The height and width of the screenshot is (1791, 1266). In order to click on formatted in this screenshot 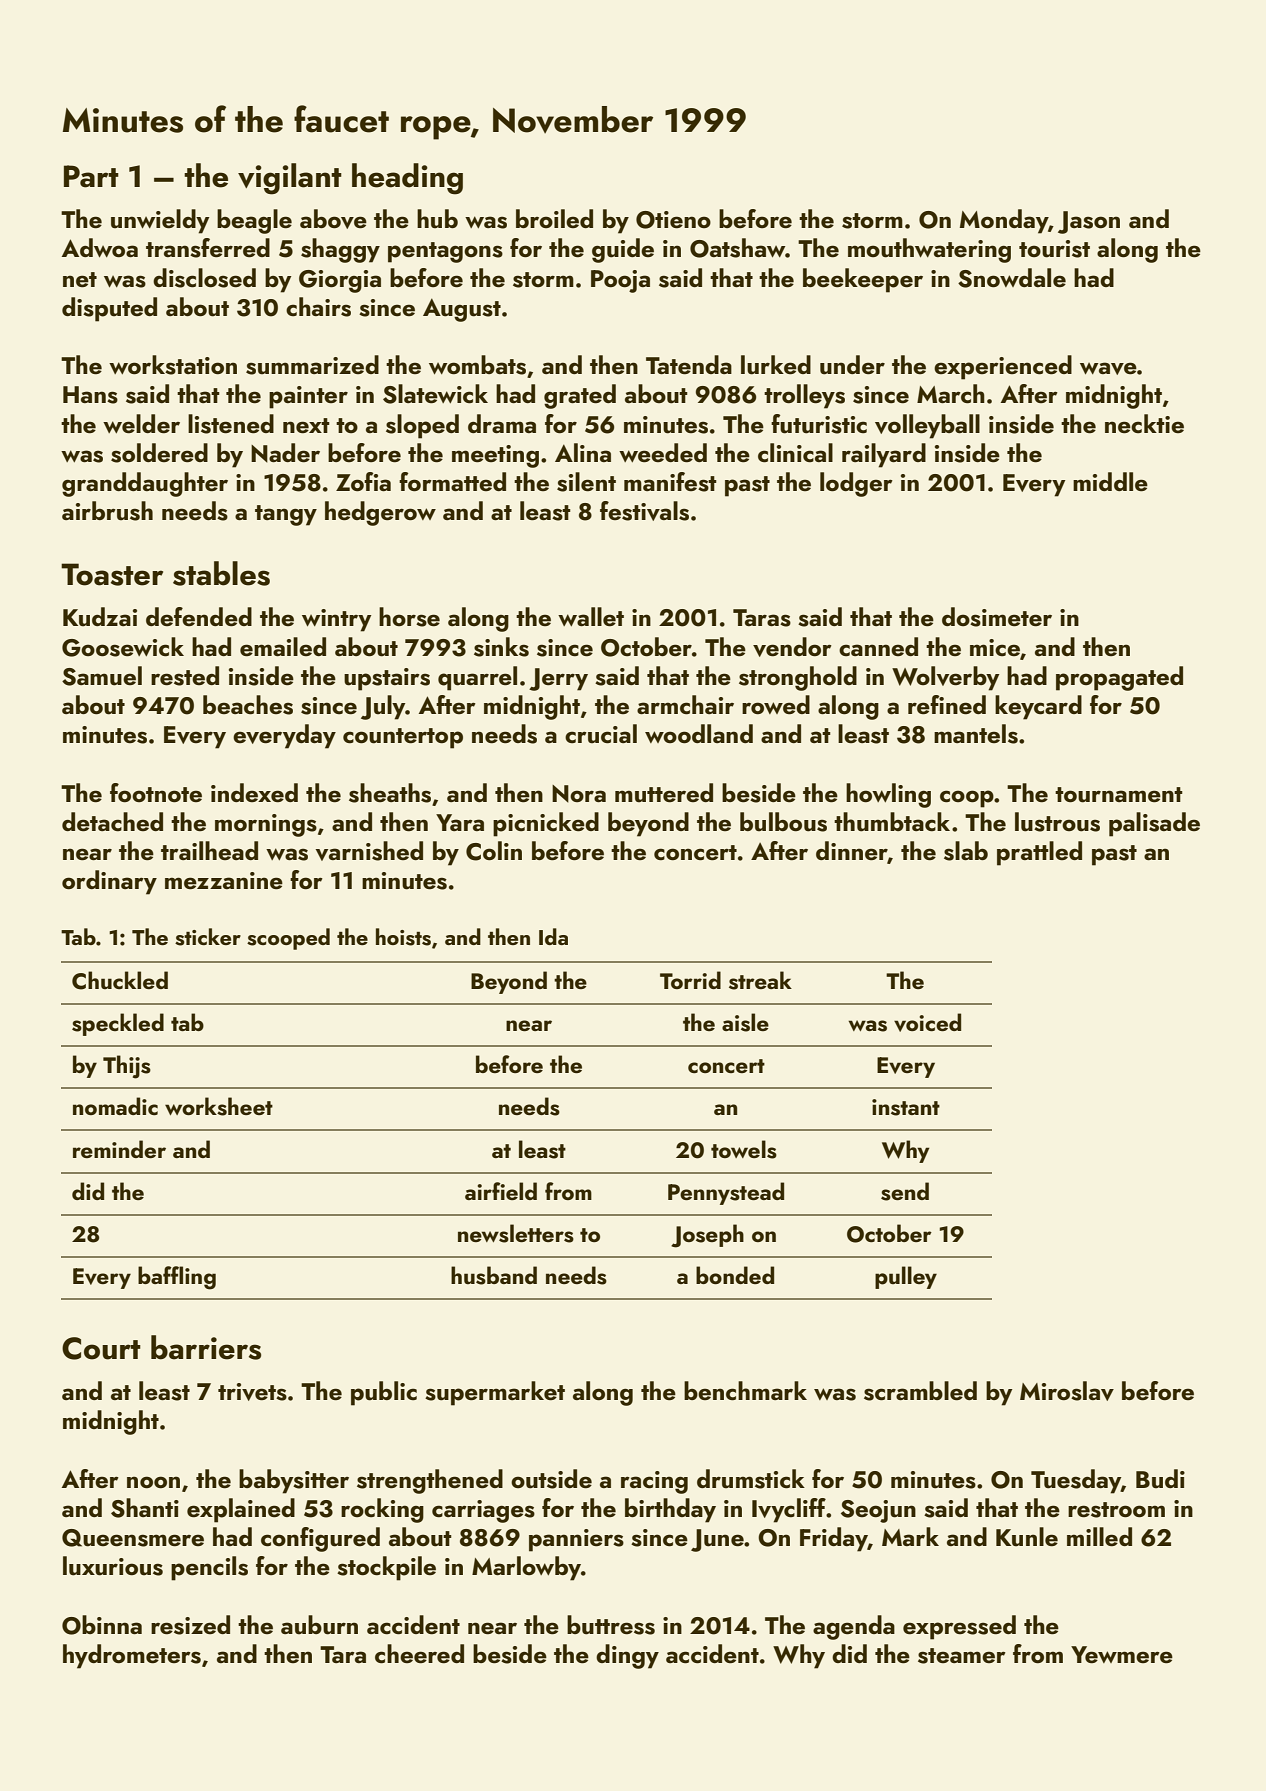, I will do `click(452, 481)`.
